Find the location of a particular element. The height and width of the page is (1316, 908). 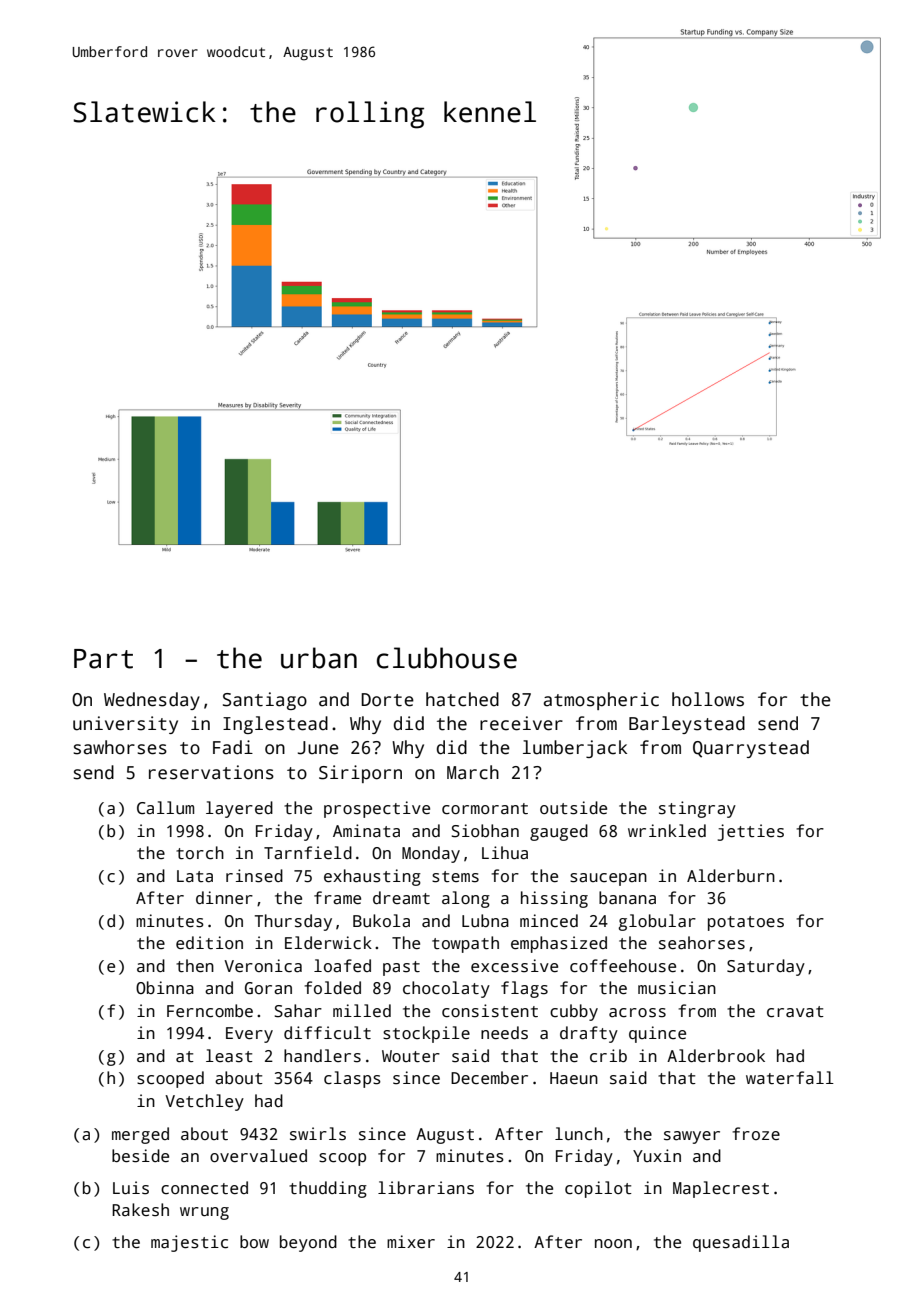

sawyer is located at coordinates (692, 1137).
